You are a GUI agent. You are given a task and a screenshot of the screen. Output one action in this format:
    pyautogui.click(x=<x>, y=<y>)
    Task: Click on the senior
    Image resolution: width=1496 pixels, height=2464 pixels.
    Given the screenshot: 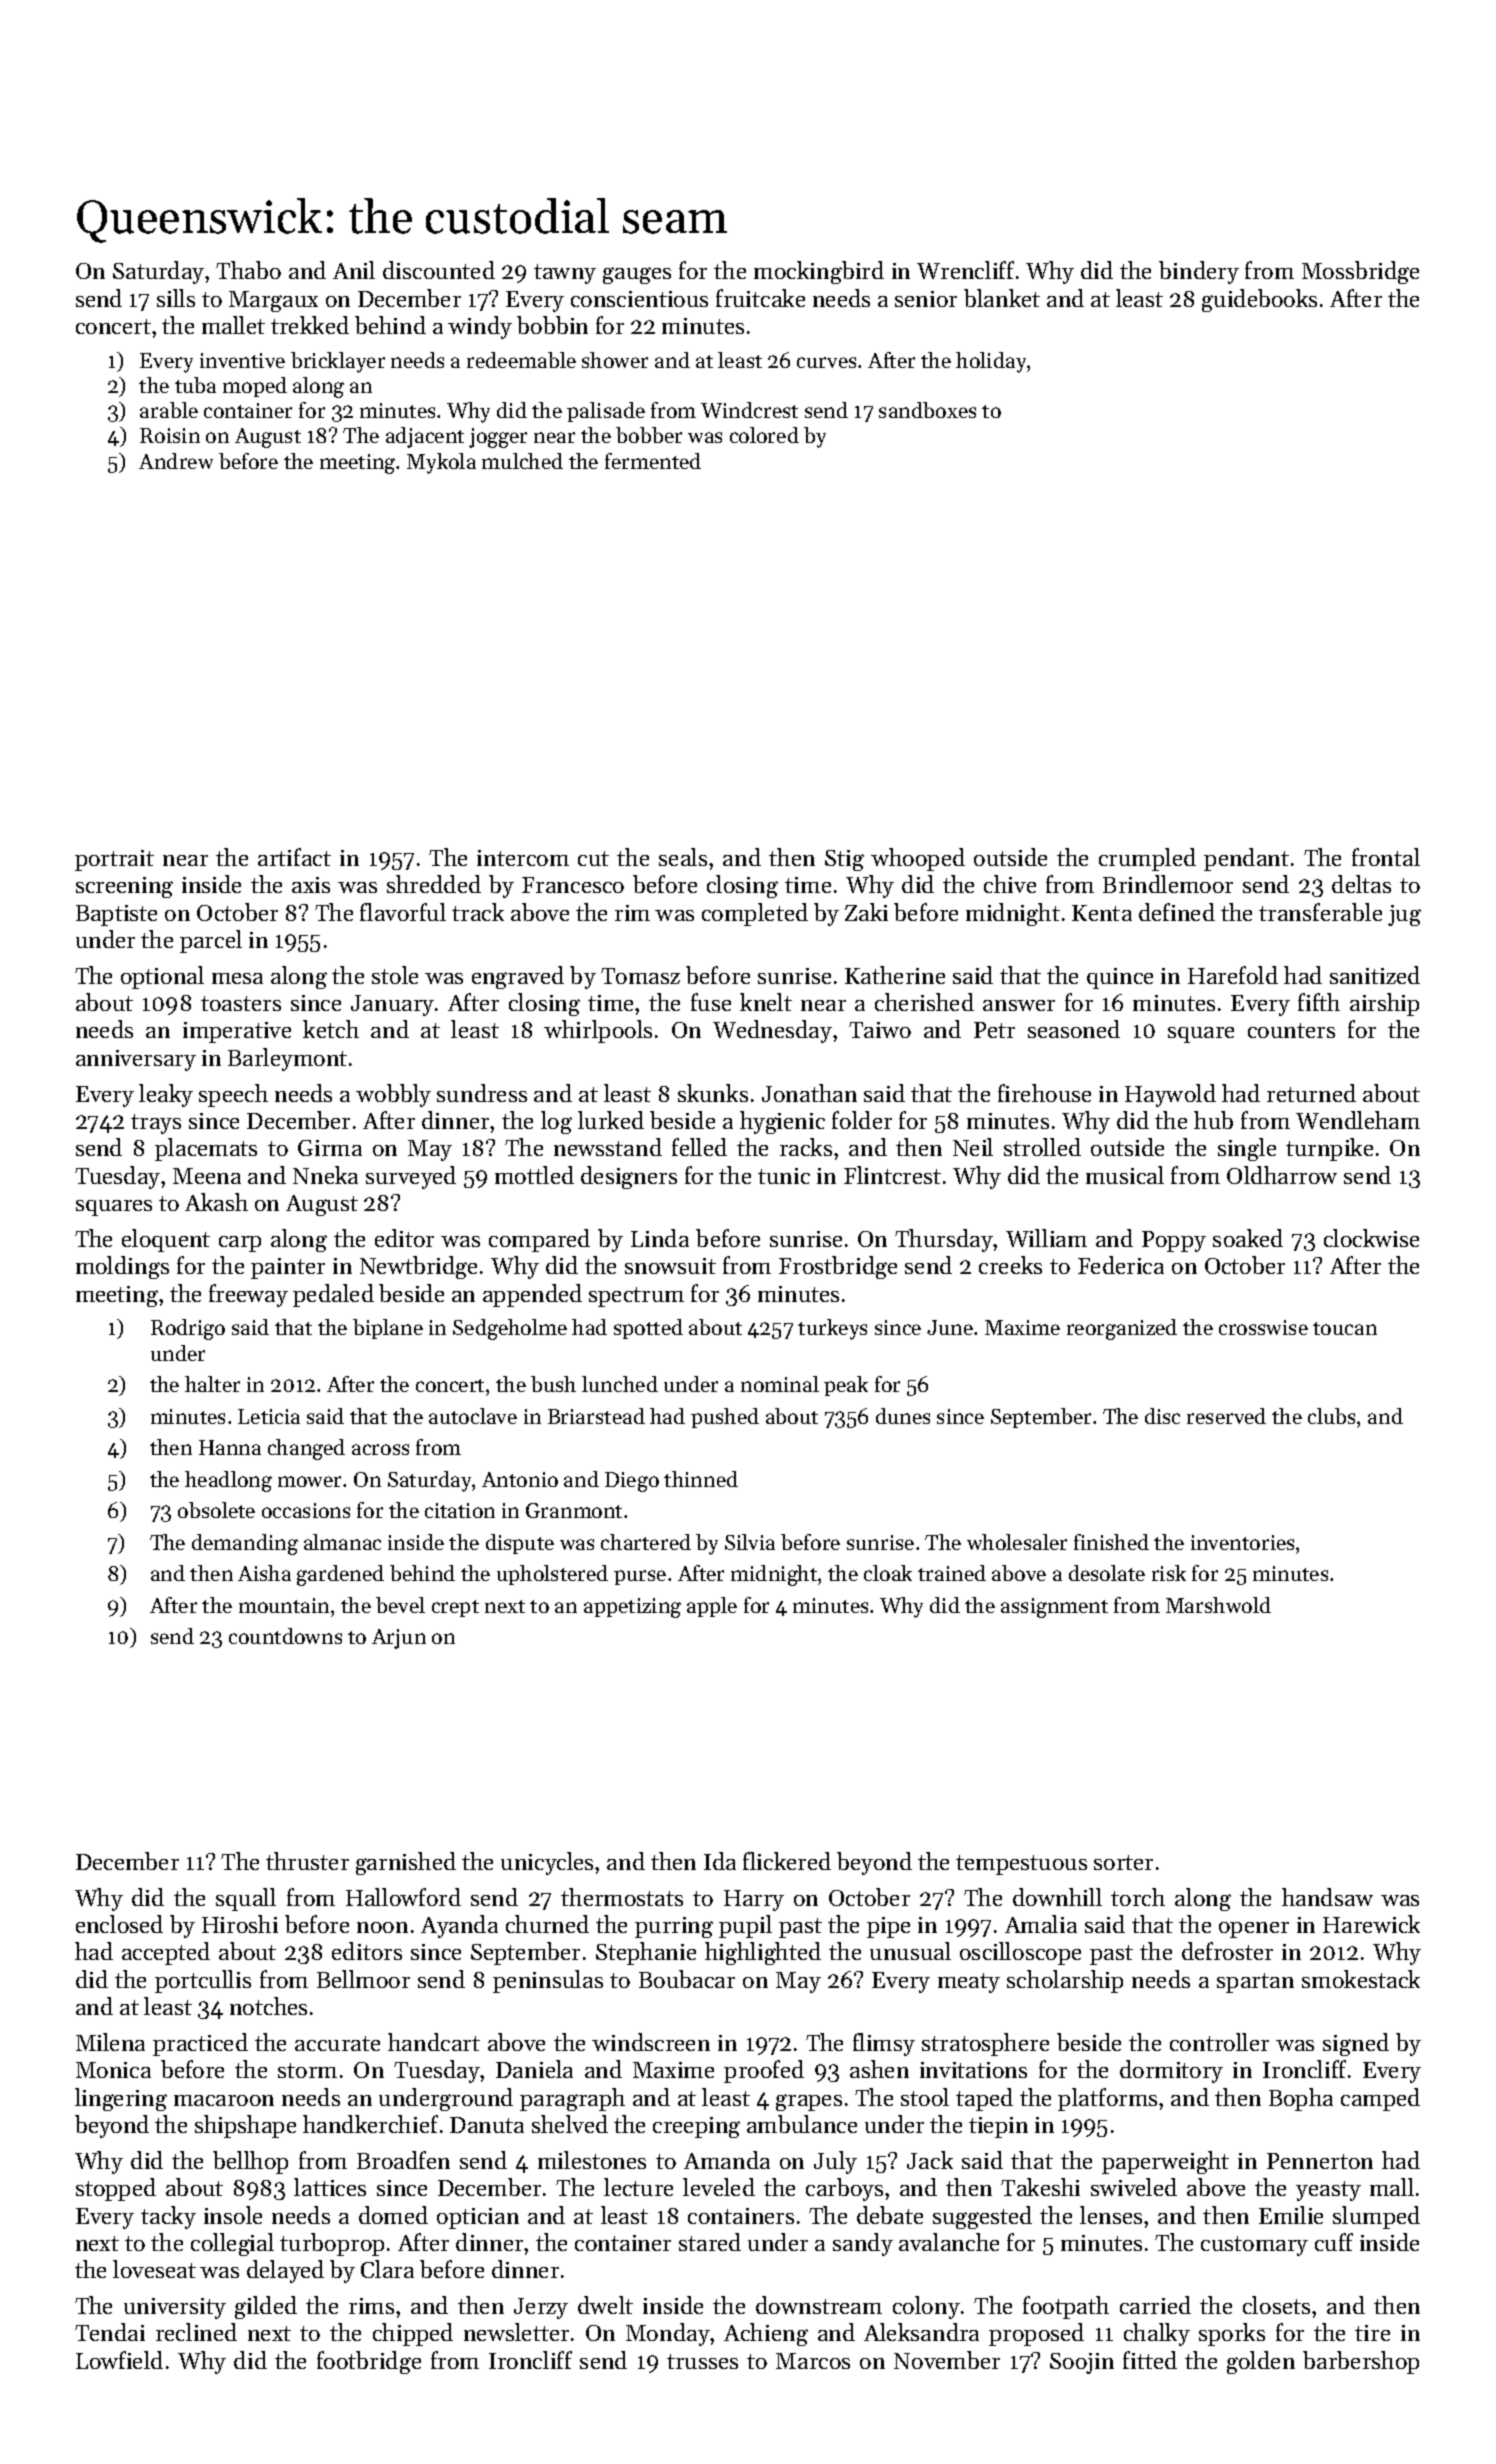 What is the action you would take?
    pyautogui.click(x=926, y=299)
